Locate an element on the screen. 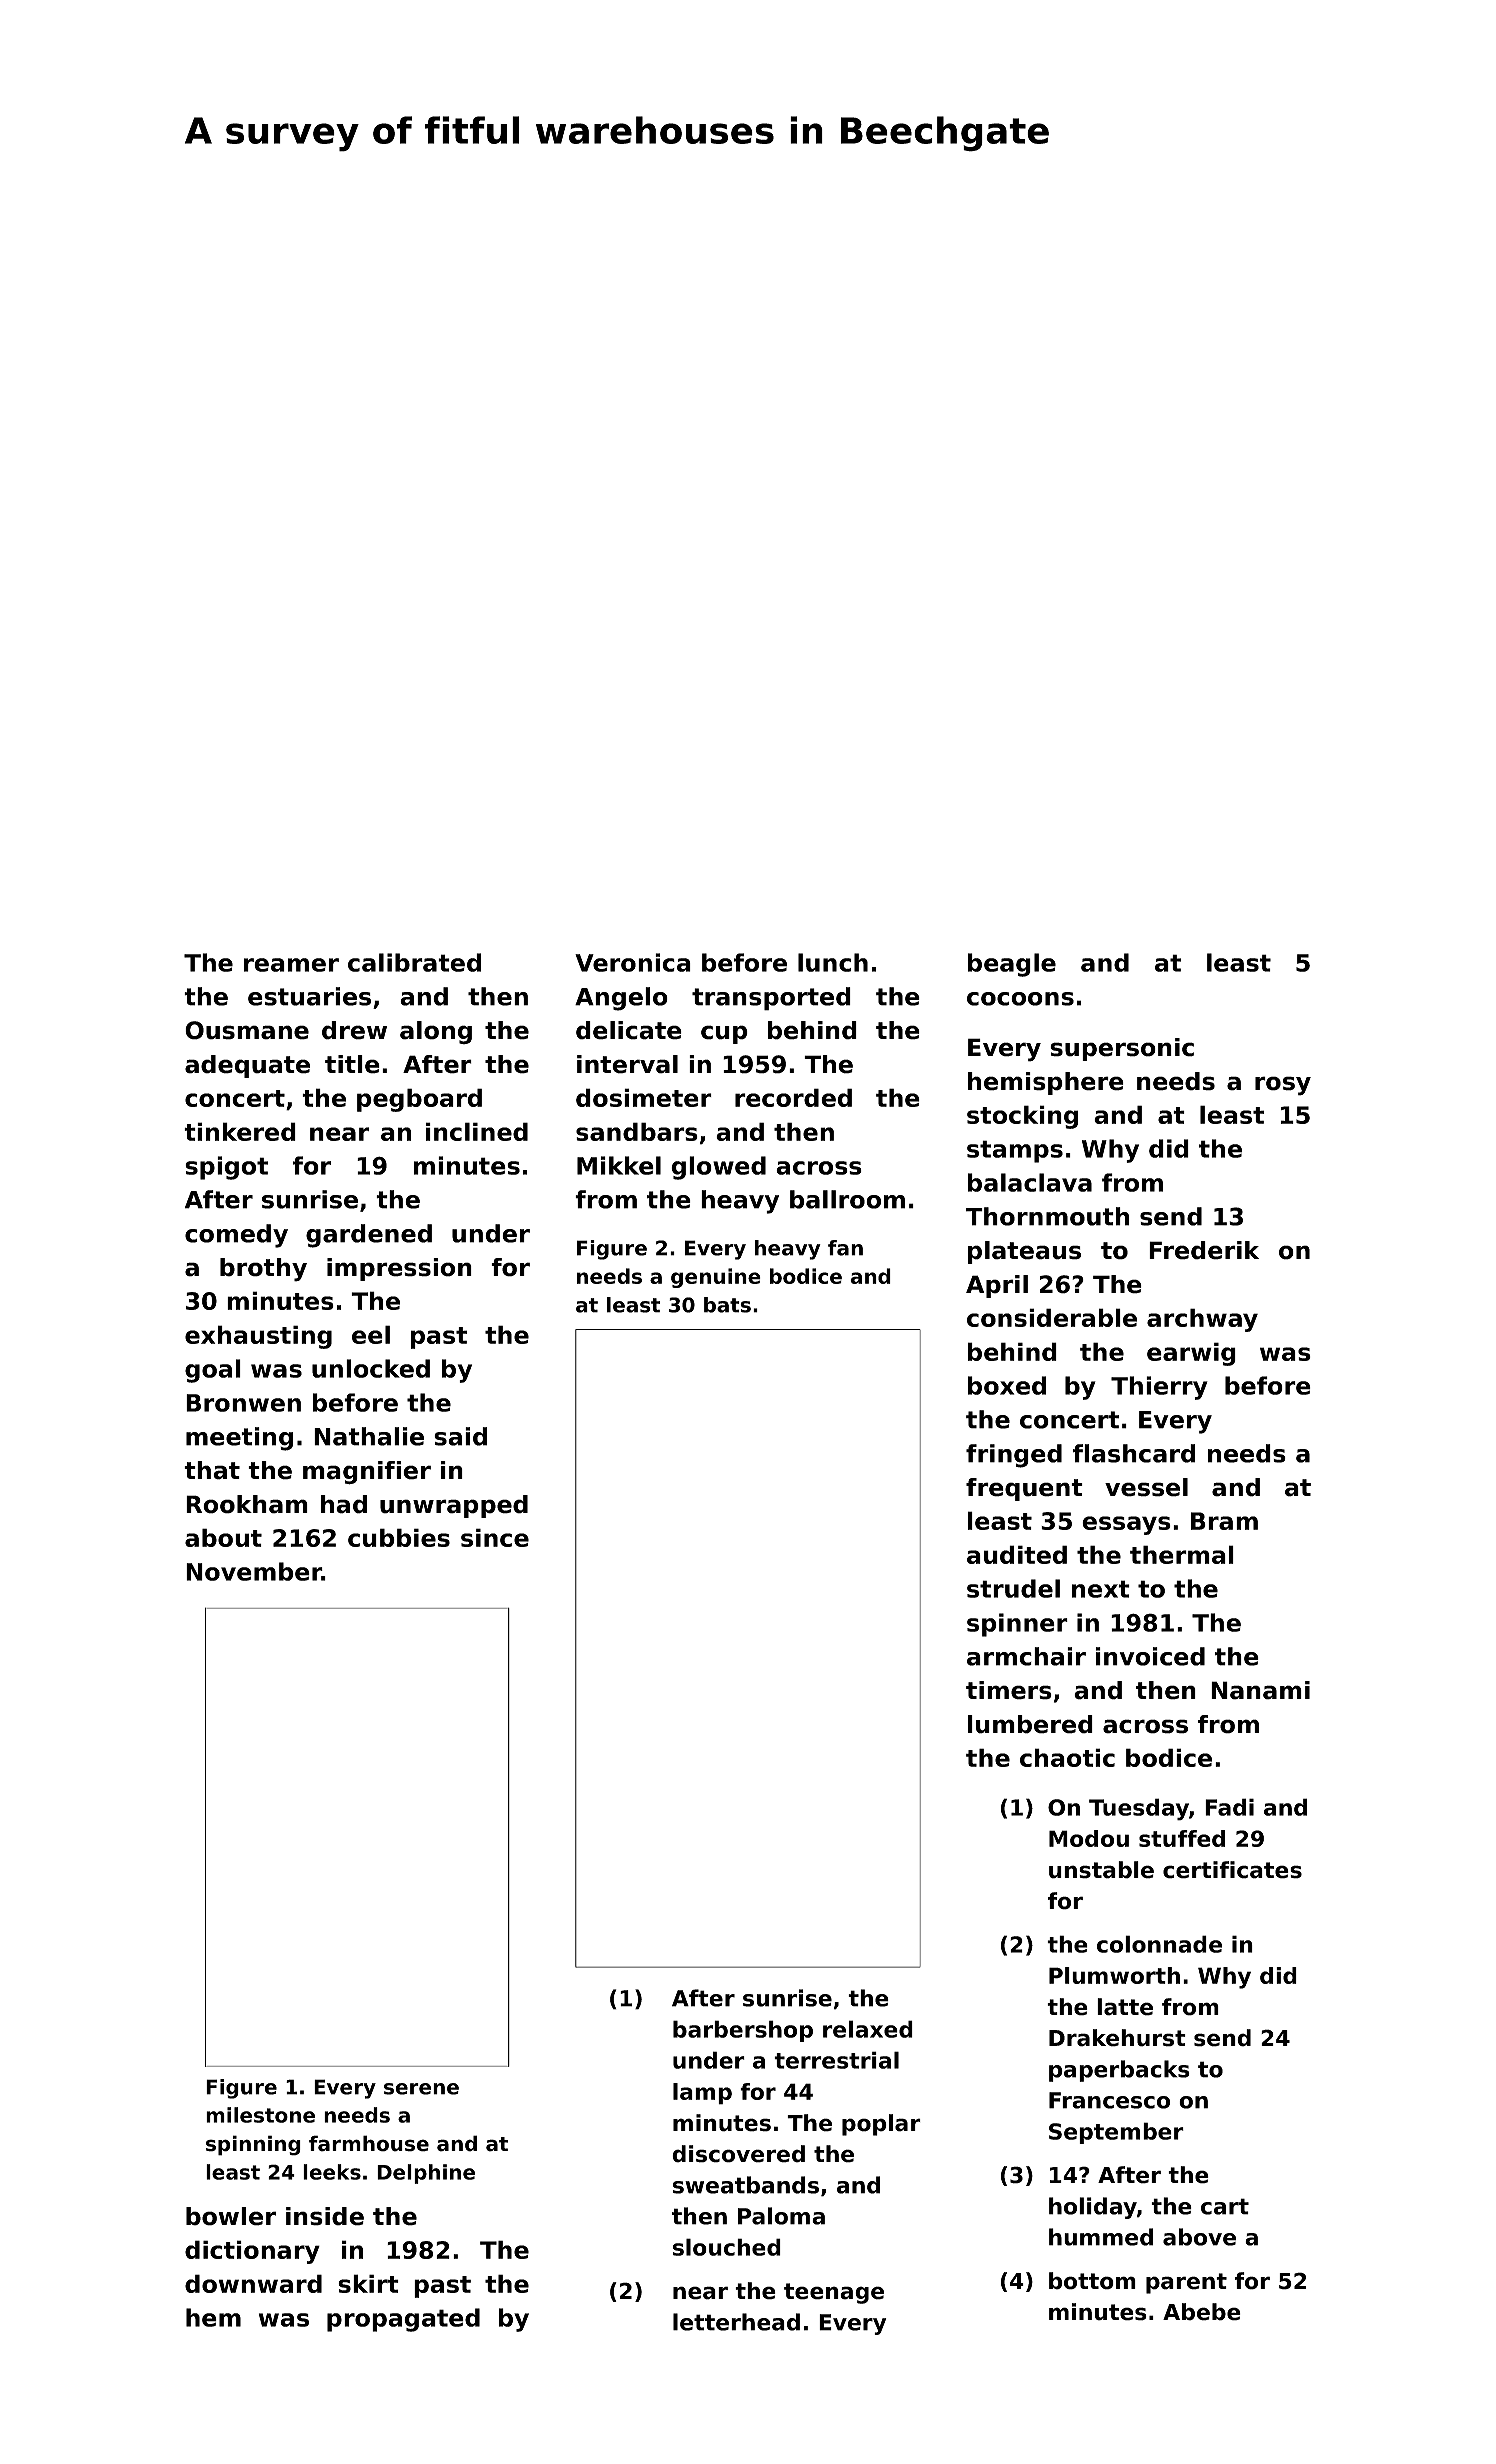  since is located at coordinates (495, 1537).
